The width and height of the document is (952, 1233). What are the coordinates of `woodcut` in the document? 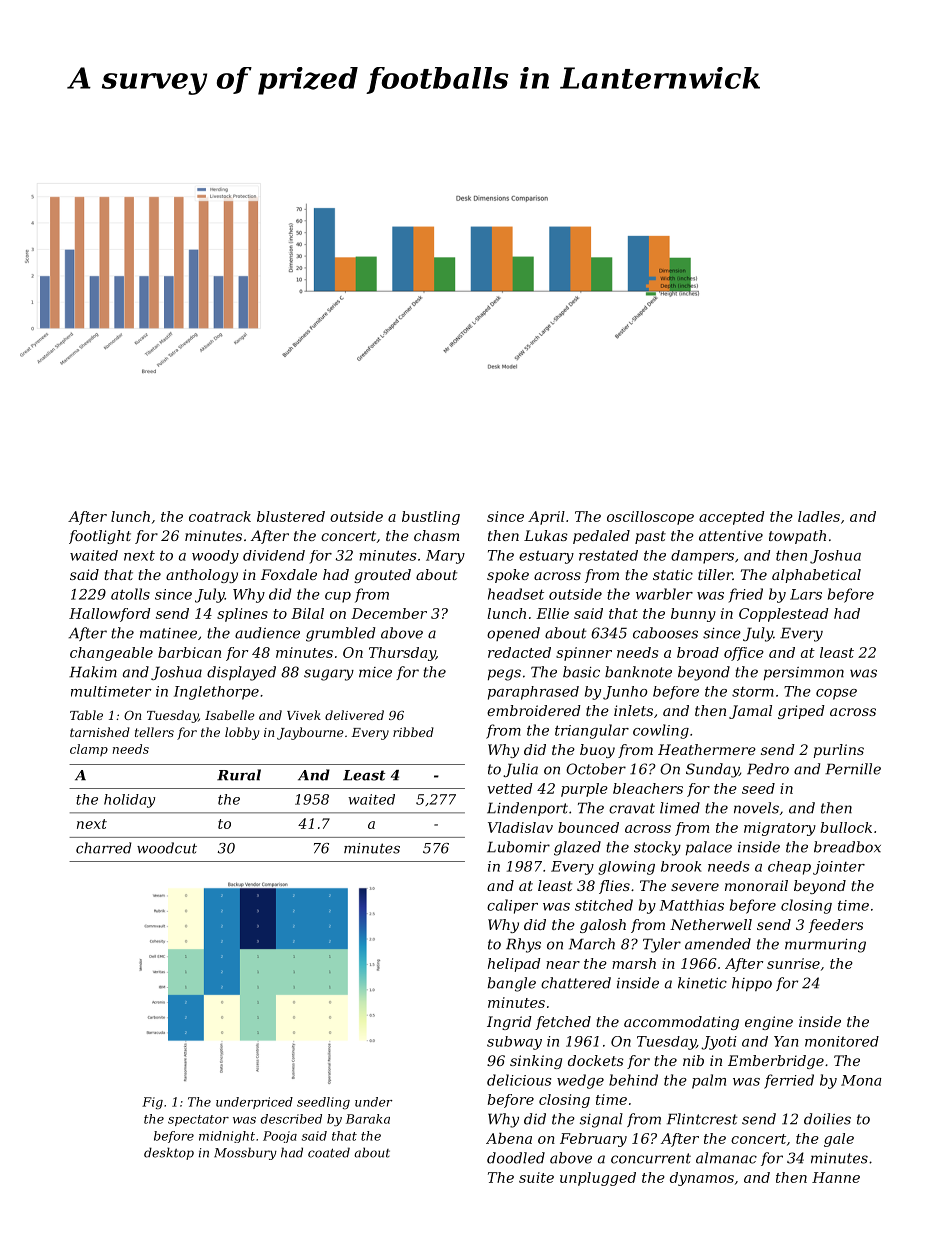 It's located at (167, 848).
